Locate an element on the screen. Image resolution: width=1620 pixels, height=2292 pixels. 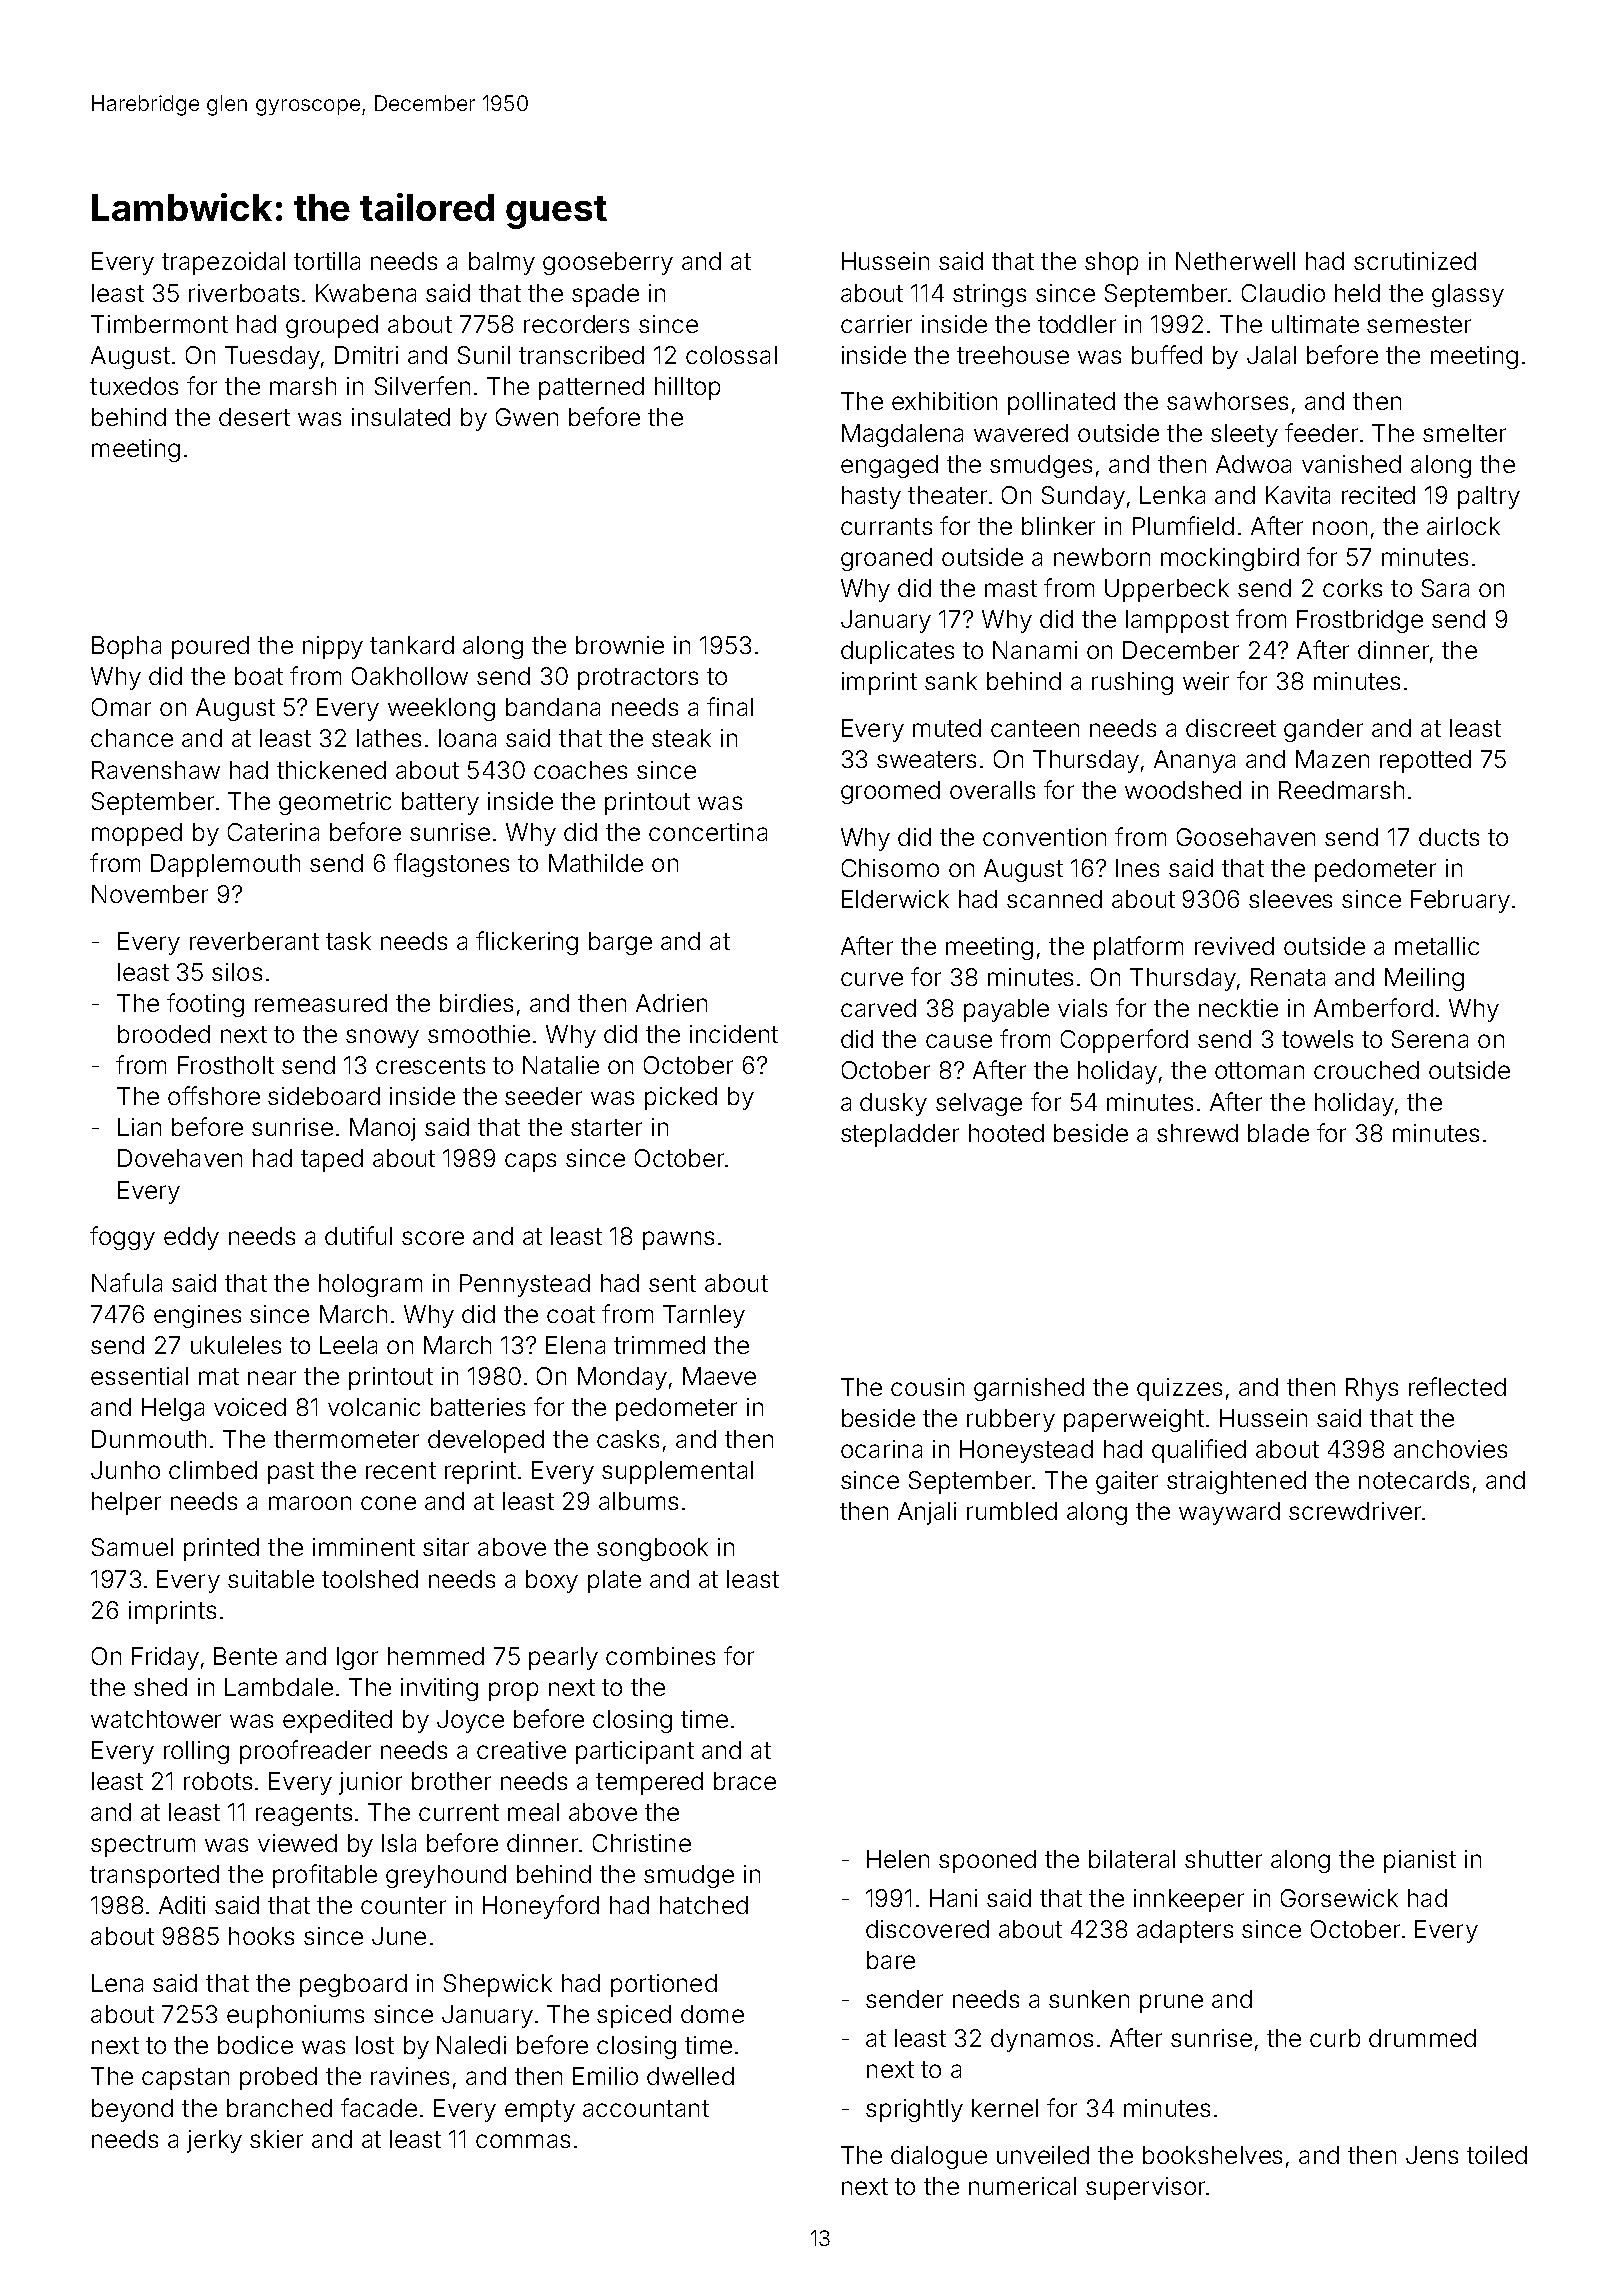
jerky is located at coordinates (214, 2141).
